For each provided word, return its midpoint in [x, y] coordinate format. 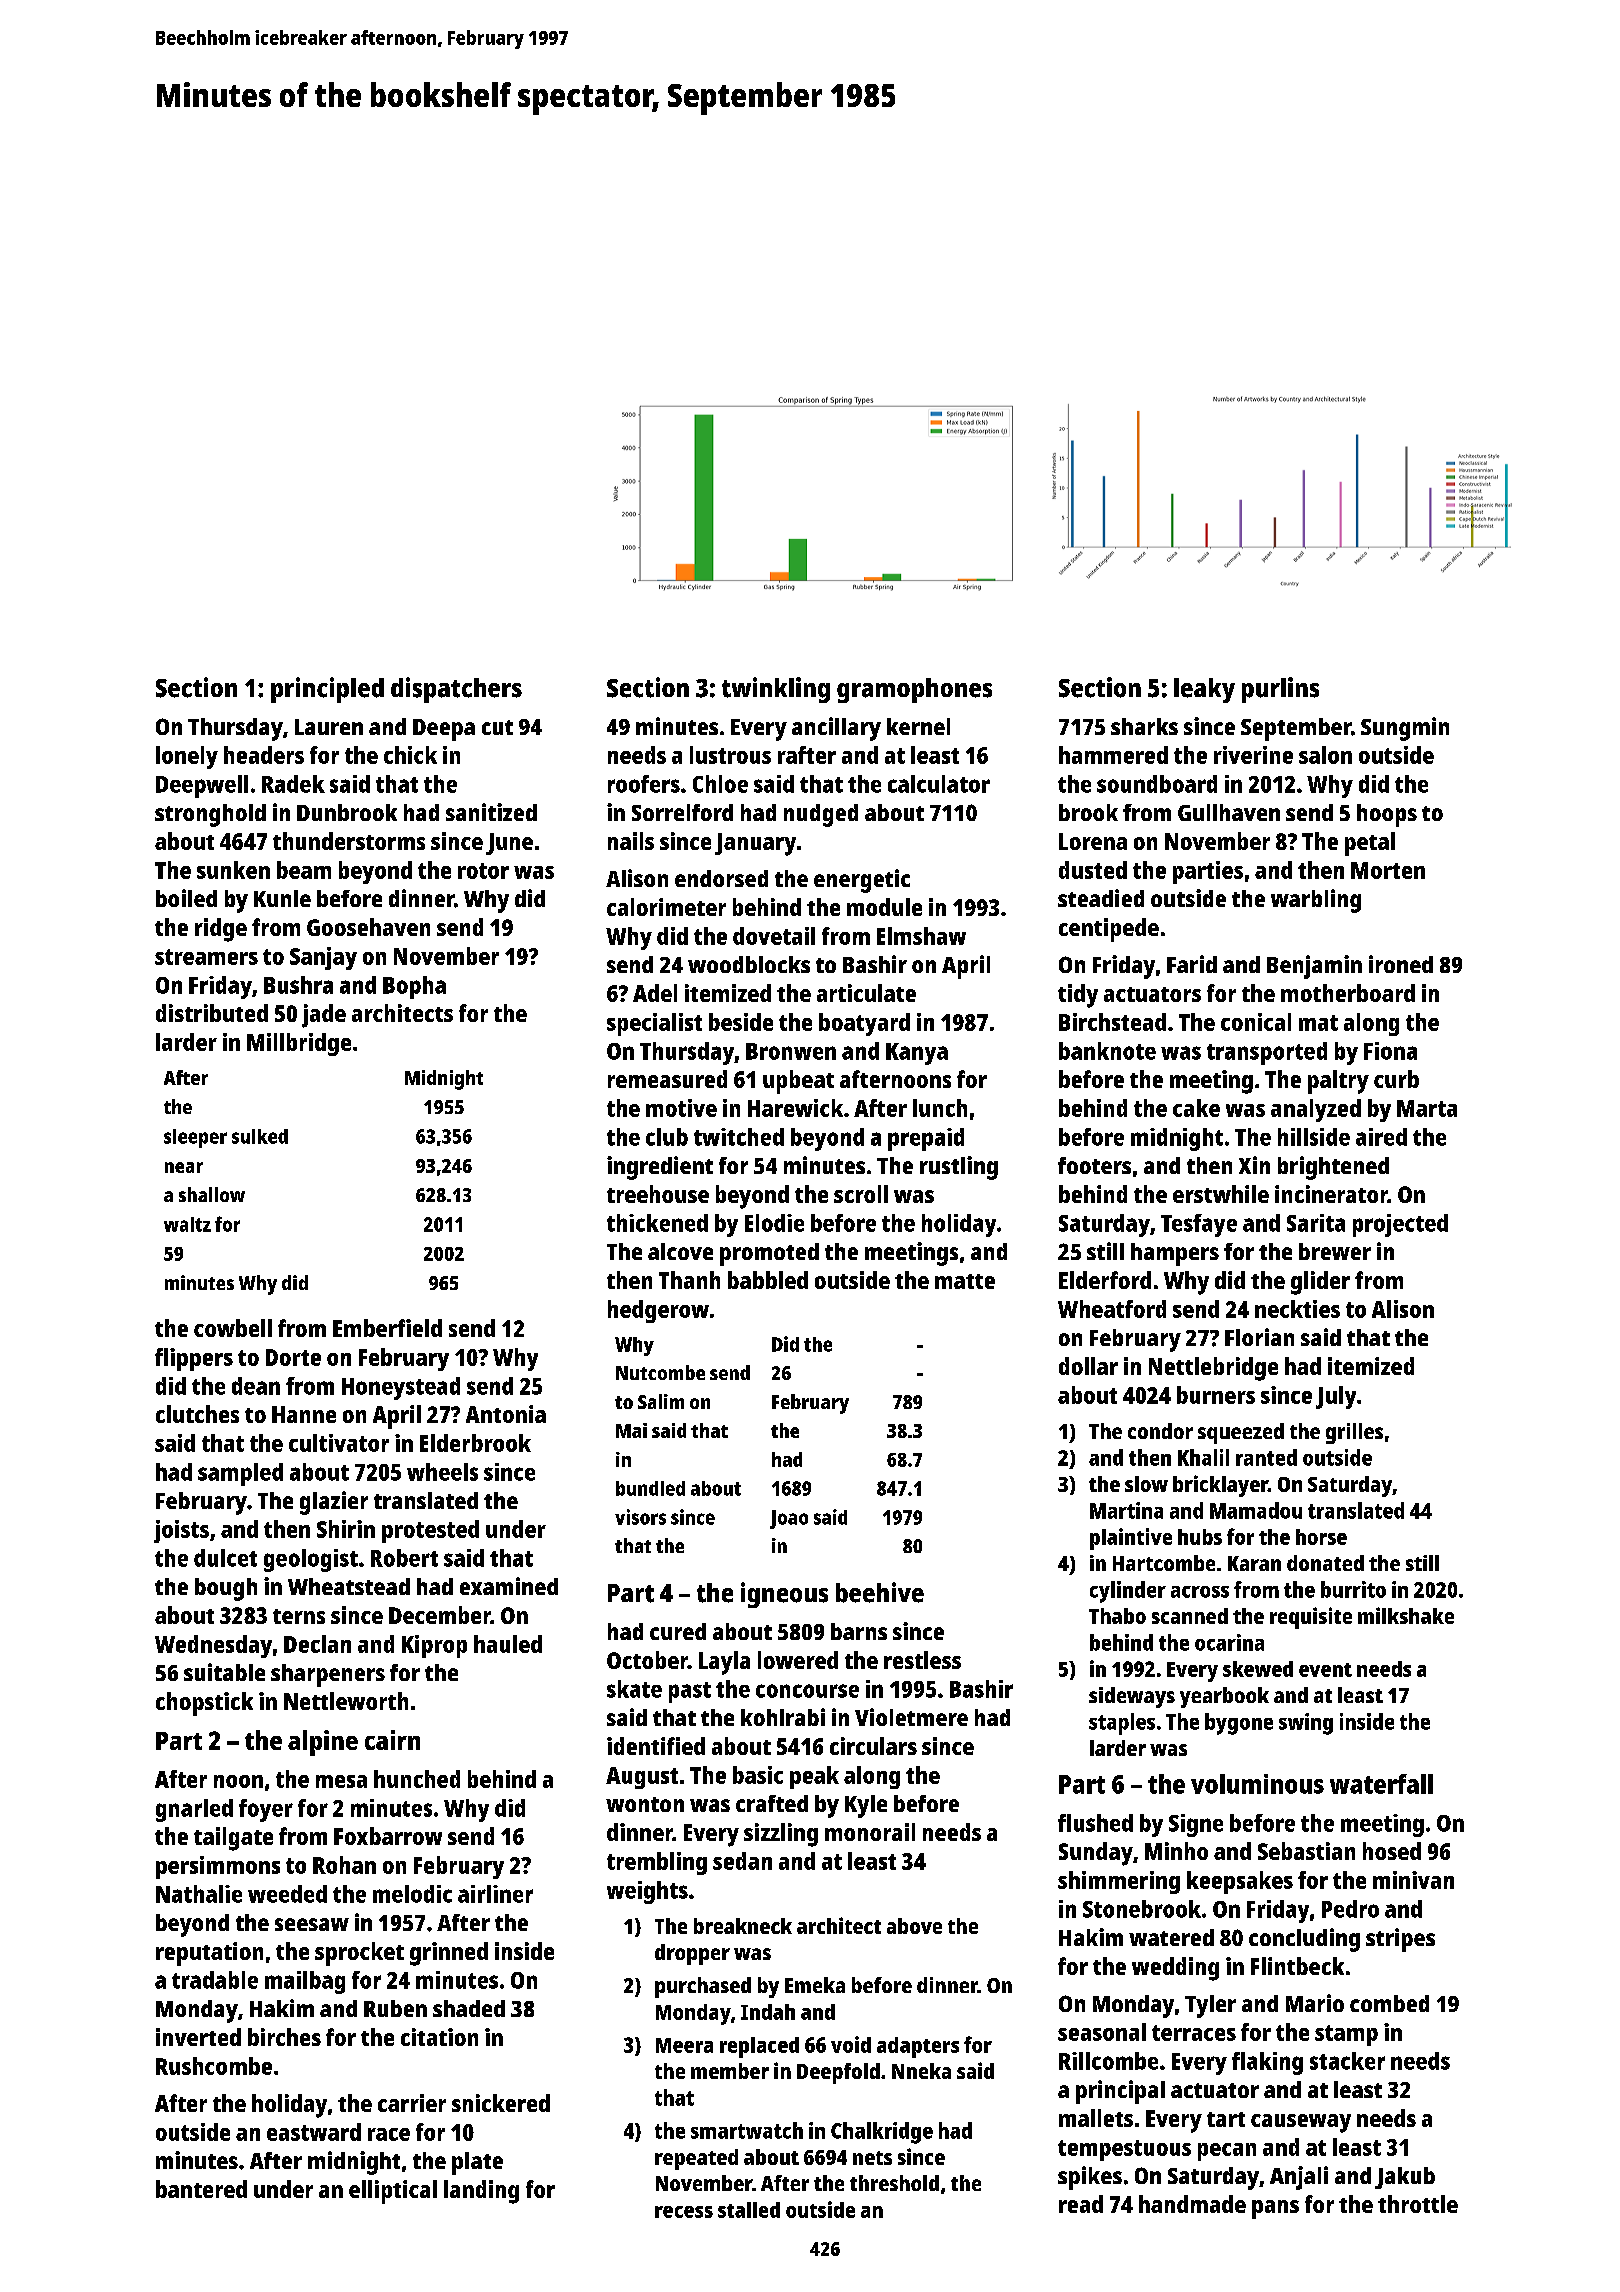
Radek [293, 784]
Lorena [1093, 841]
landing [481, 2192]
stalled [749, 2210]
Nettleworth [346, 1701]
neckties [1297, 1309]
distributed [212, 1013]
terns [299, 1616]
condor [1160, 1431]
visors [640, 1517]
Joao [789, 1519]
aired [1381, 1137]
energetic [862, 881]
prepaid [926, 1139]
